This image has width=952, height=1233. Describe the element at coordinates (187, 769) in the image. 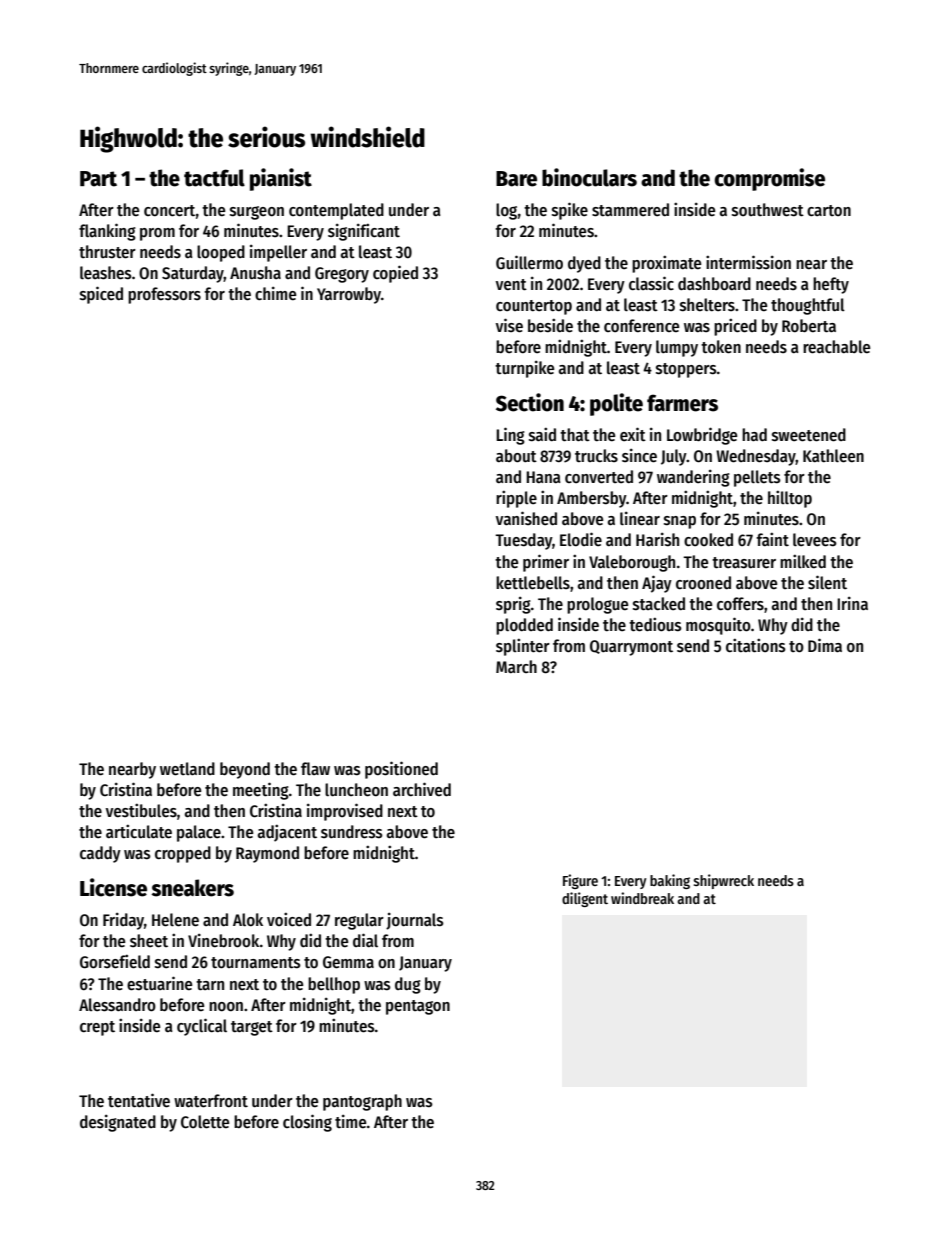

I see `wetland` at that location.
